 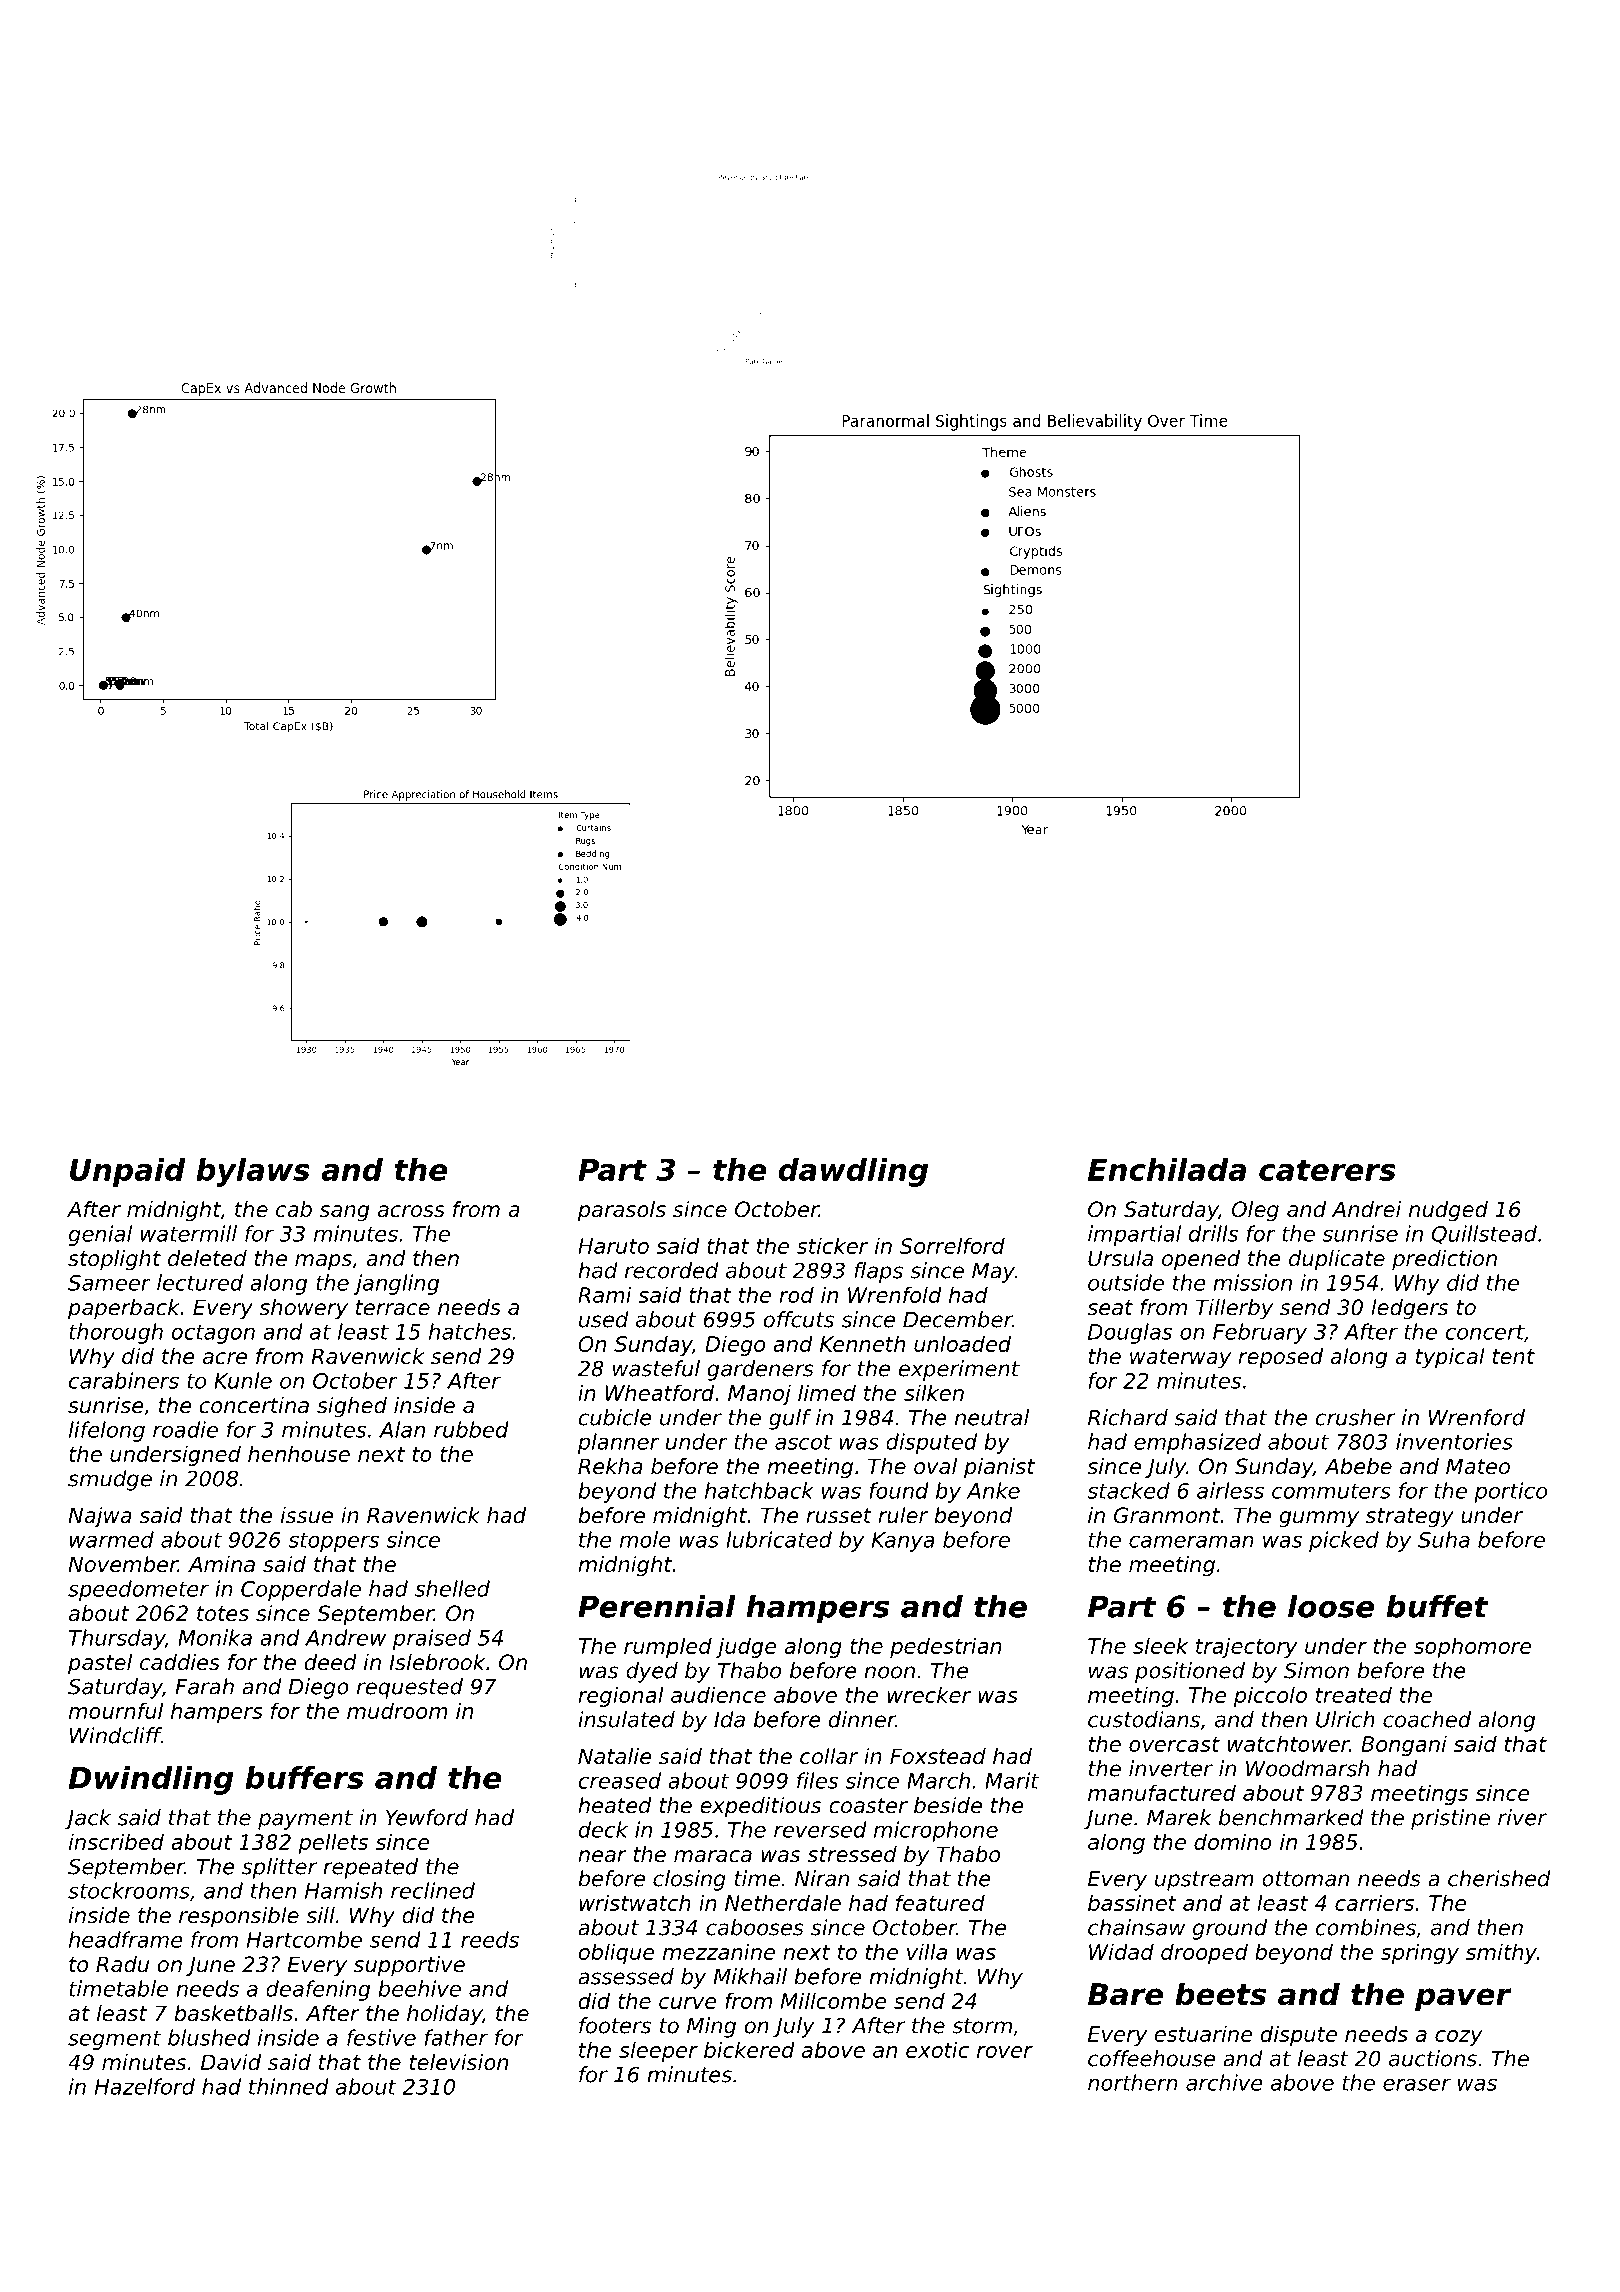 I want to click on Bongani, so click(x=1404, y=1745).
